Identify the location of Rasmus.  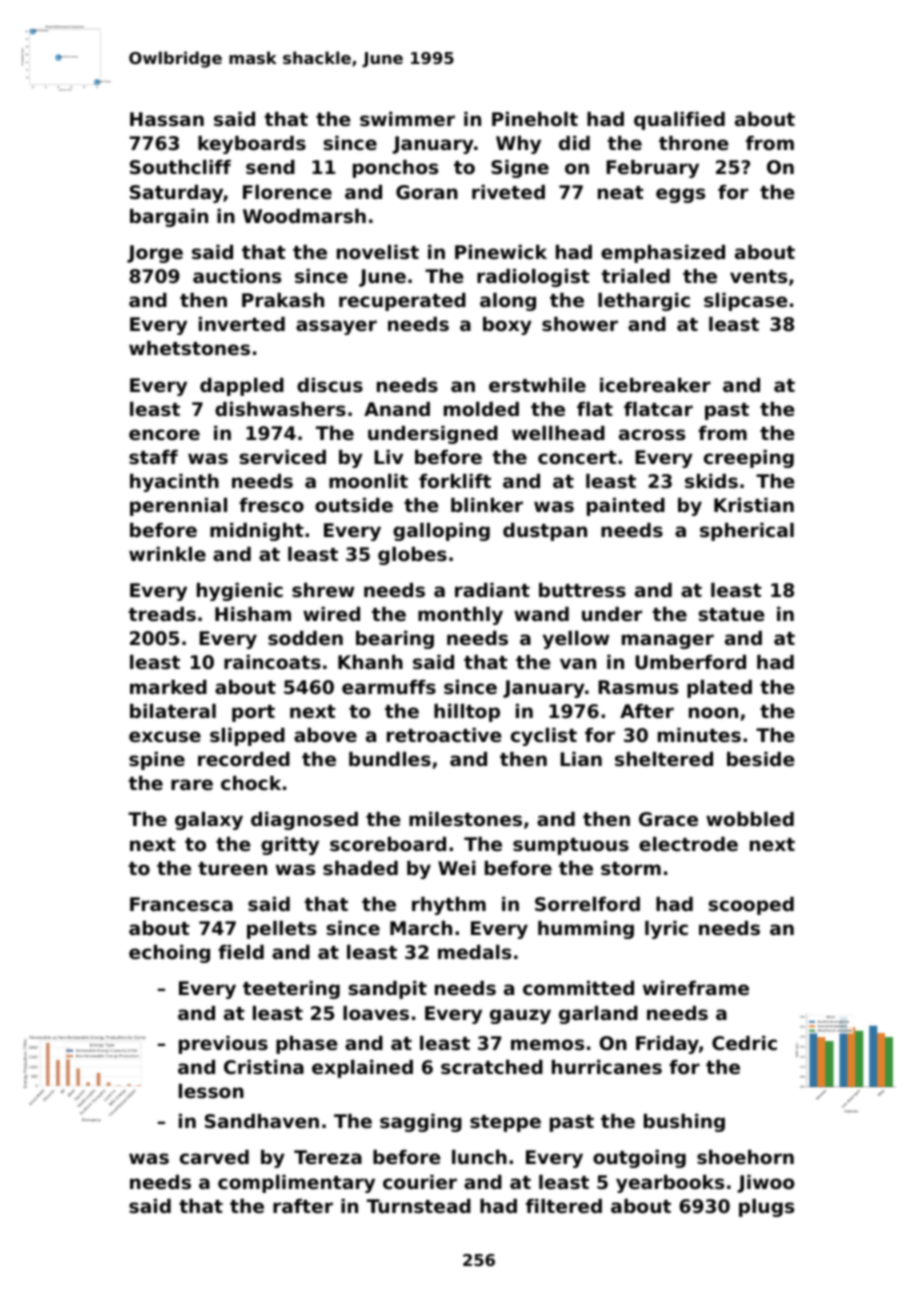
(638, 687).
